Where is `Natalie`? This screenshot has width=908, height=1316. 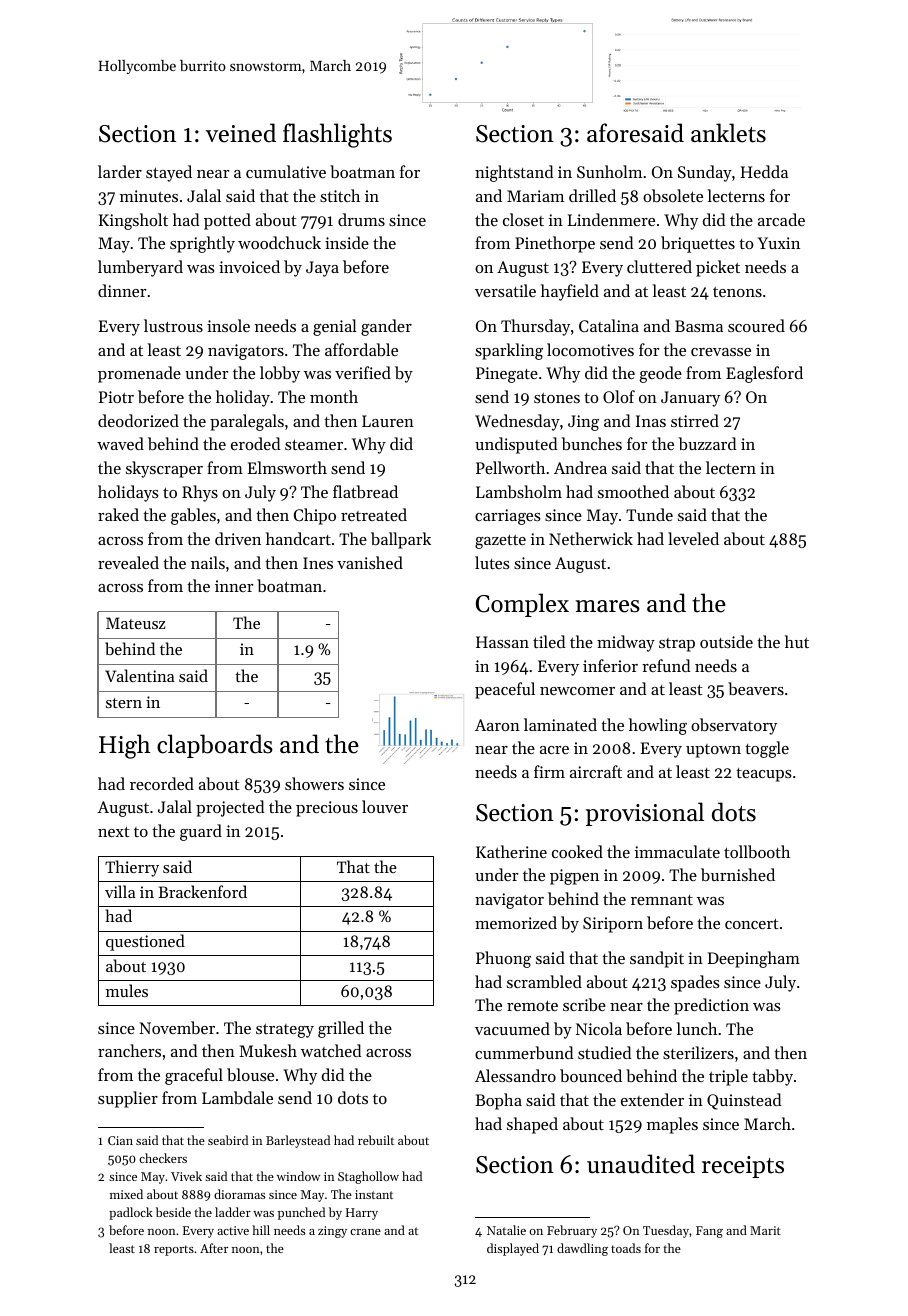
Natalie is located at coordinates (506, 1230).
